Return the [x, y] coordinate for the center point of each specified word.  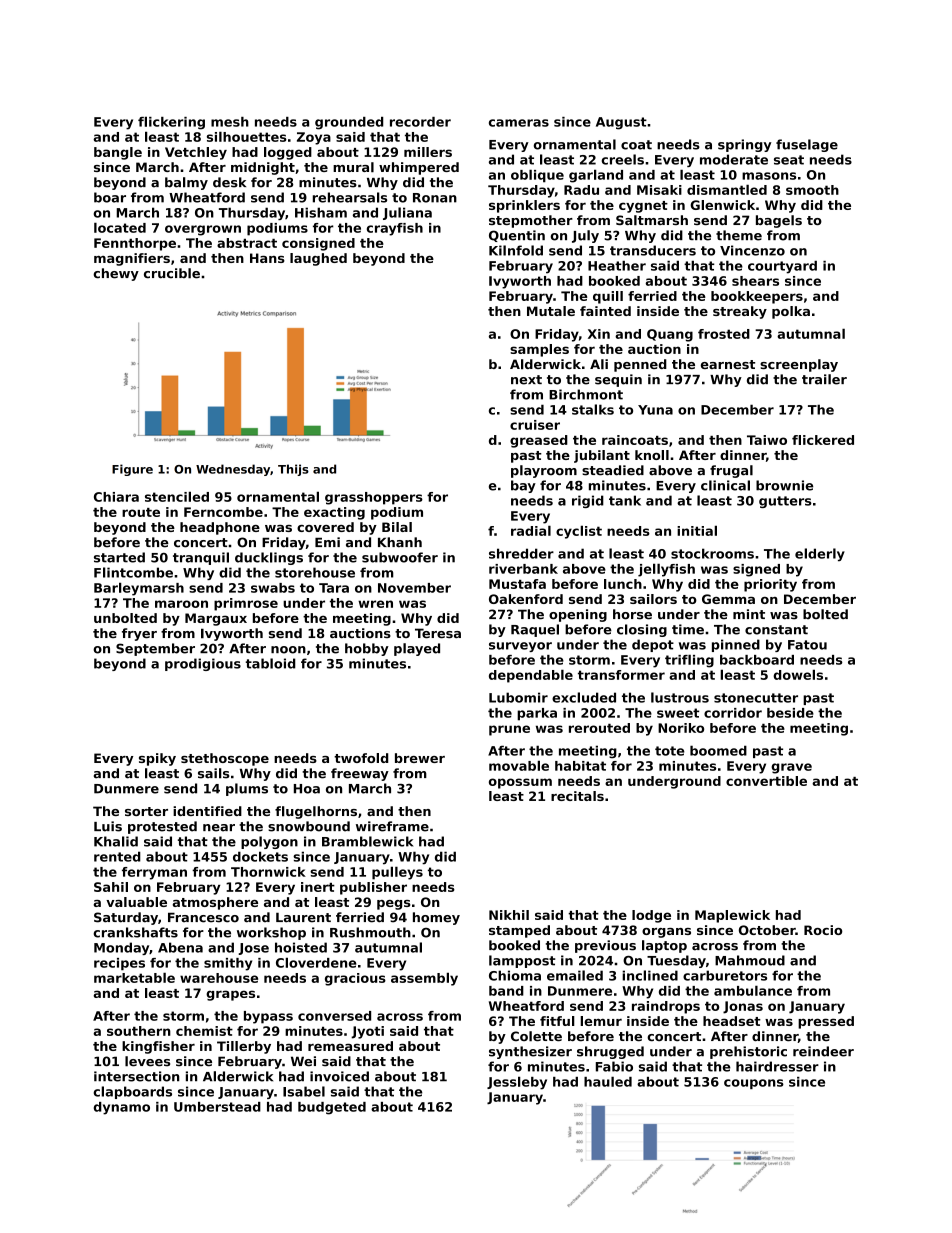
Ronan [435, 198]
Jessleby [517, 1083]
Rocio [823, 930]
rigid [588, 501]
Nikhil [509, 915]
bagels [779, 221]
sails [213, 773]
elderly [820, 555]
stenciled [177, 496]
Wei [303, 1061]
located [120, 227]
